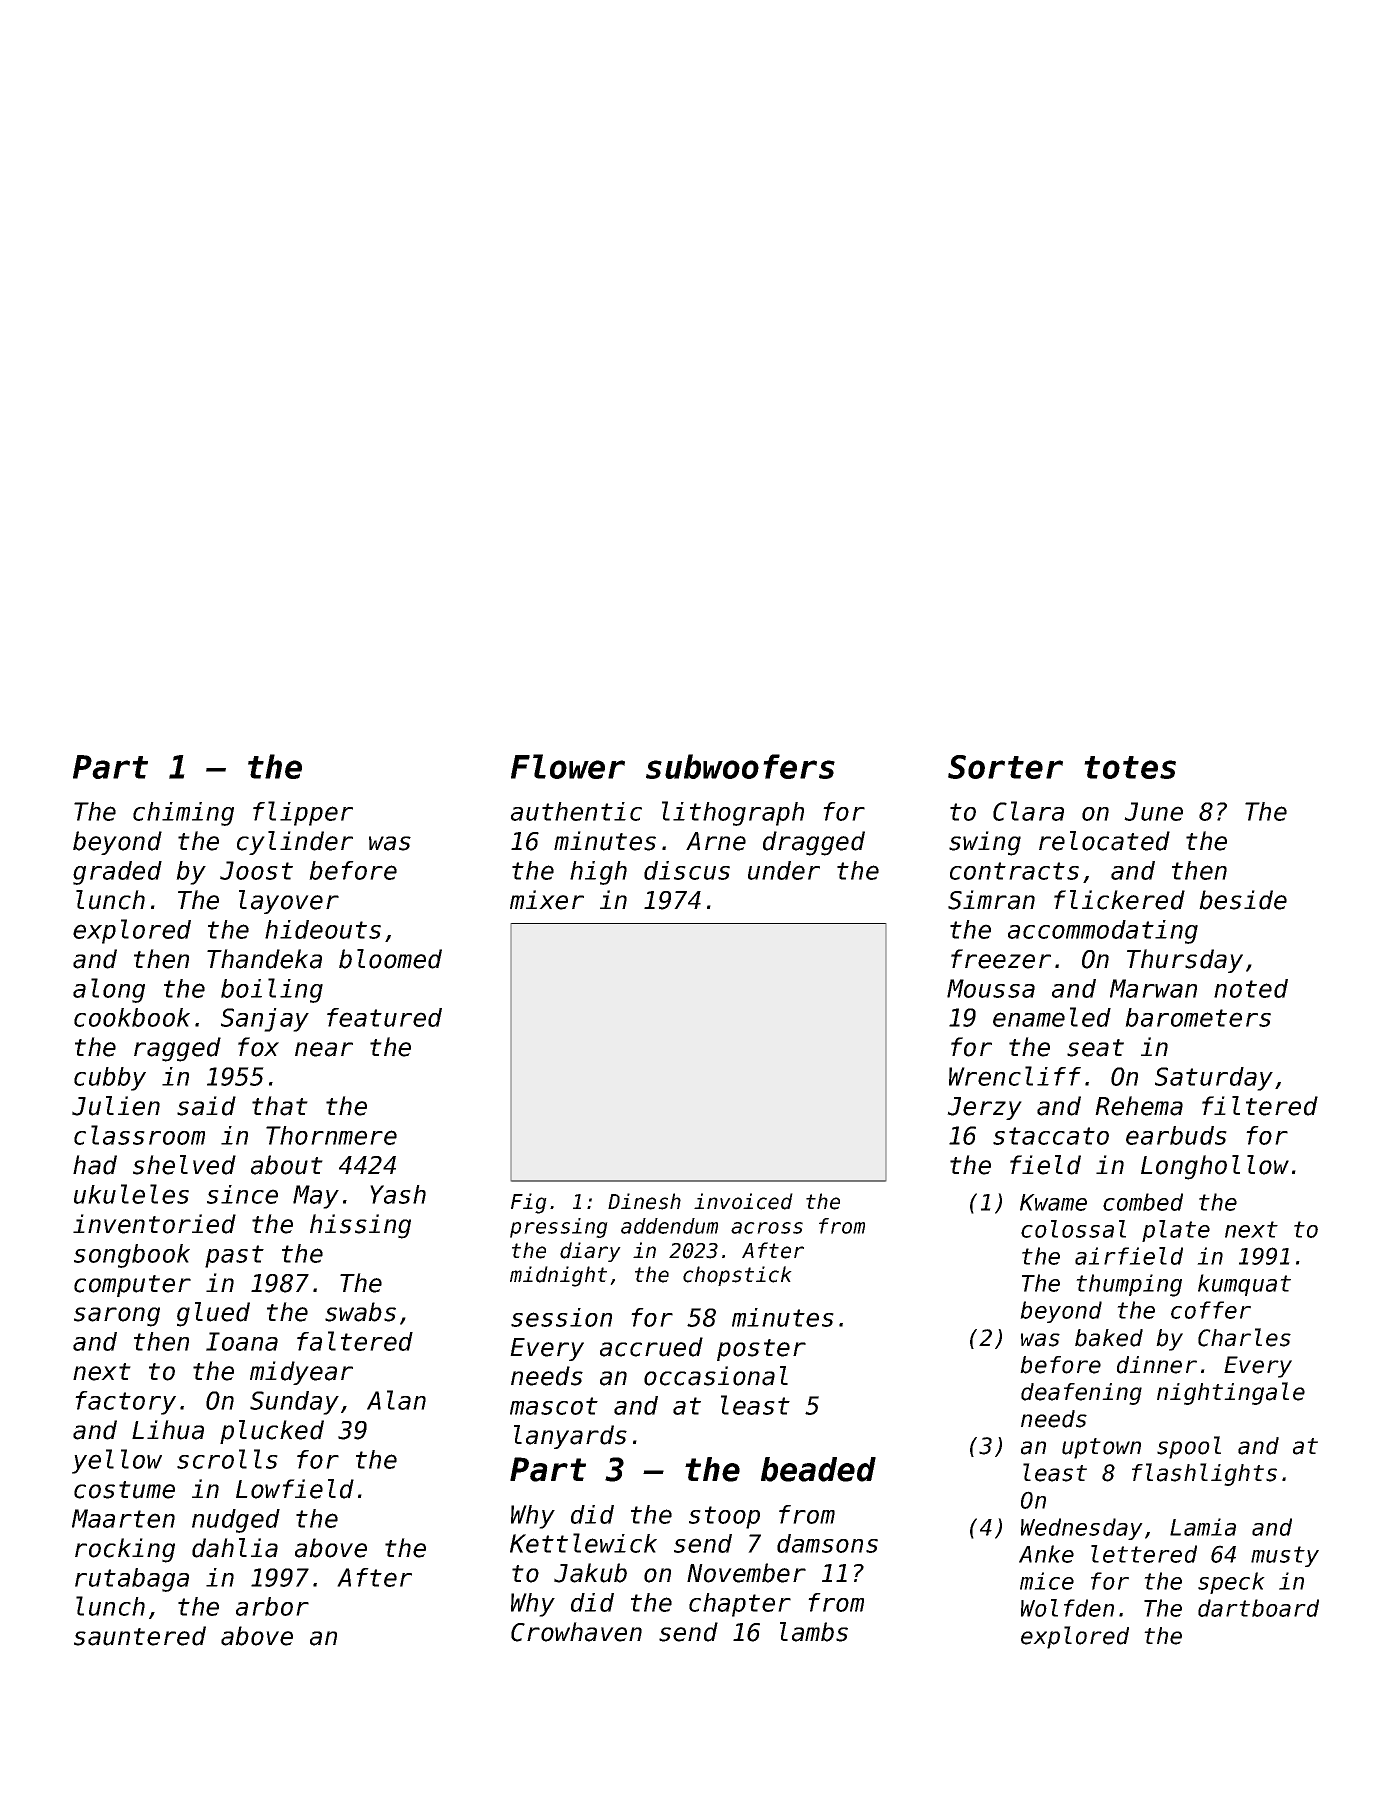  Describe the element at coordinates (117, 873) in the screenshot. I see `graded` at that location.
